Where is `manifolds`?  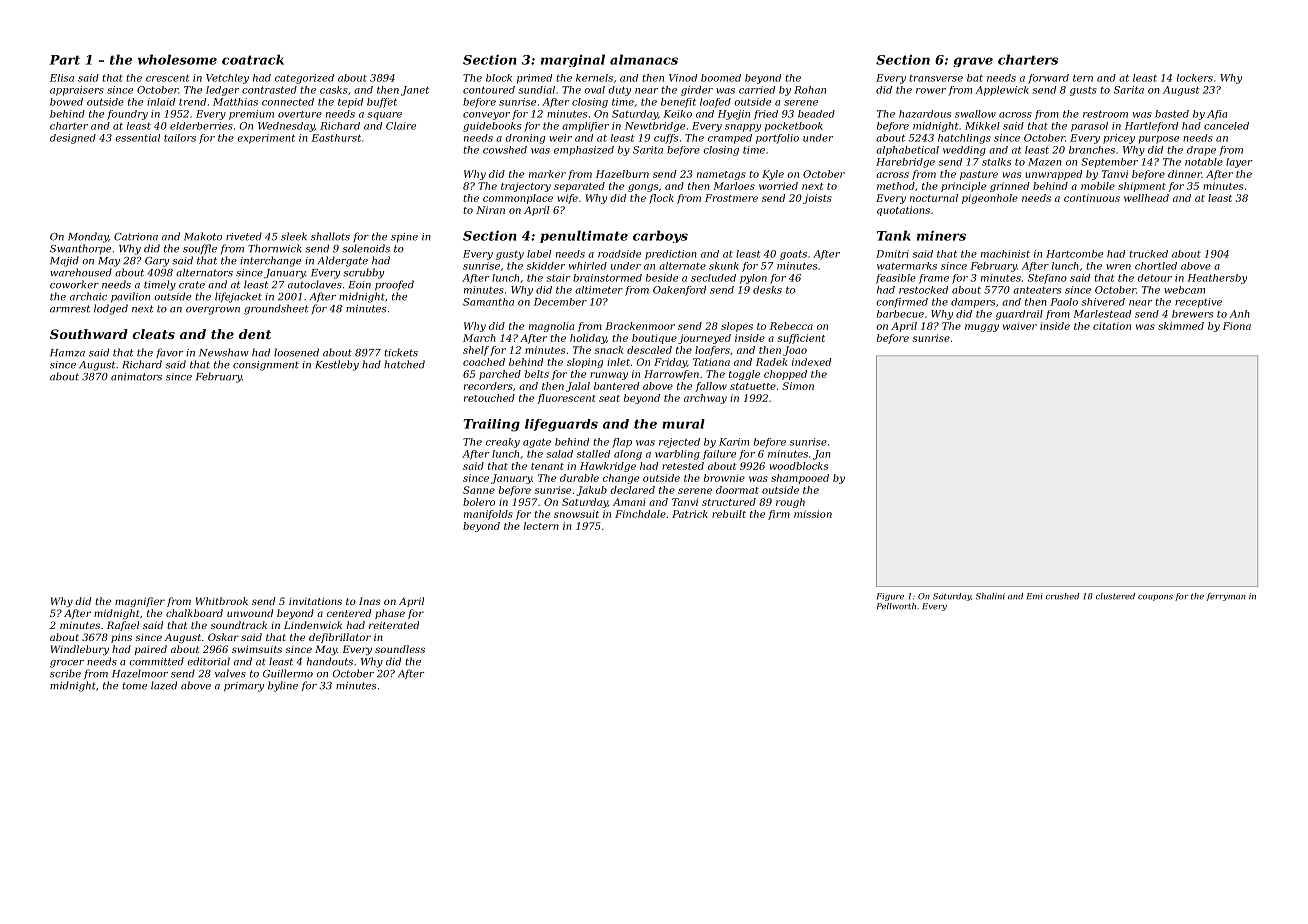 manifolds is located at coordinates (488, 515).
